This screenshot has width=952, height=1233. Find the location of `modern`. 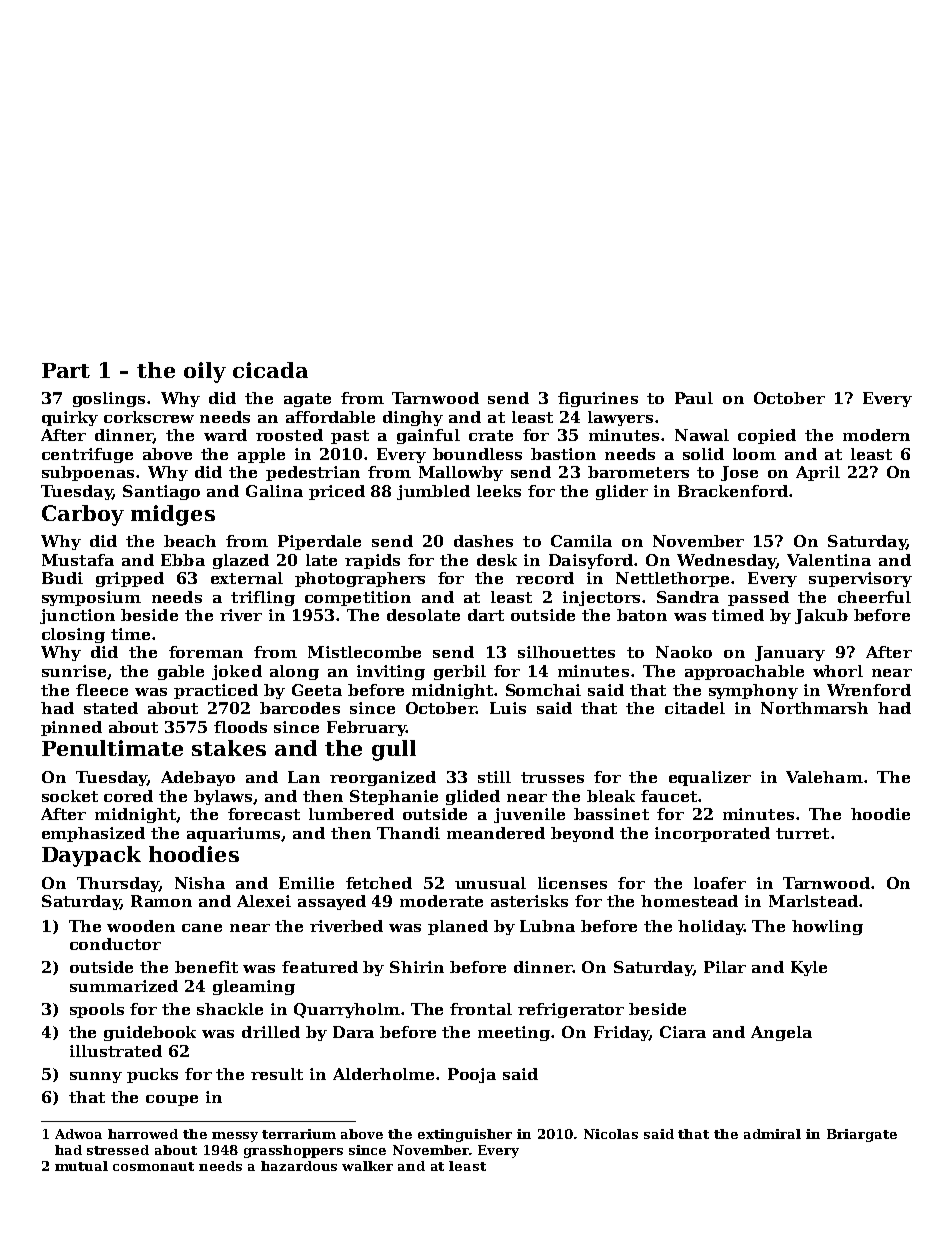

modern is located at coordinates (876, 435).
